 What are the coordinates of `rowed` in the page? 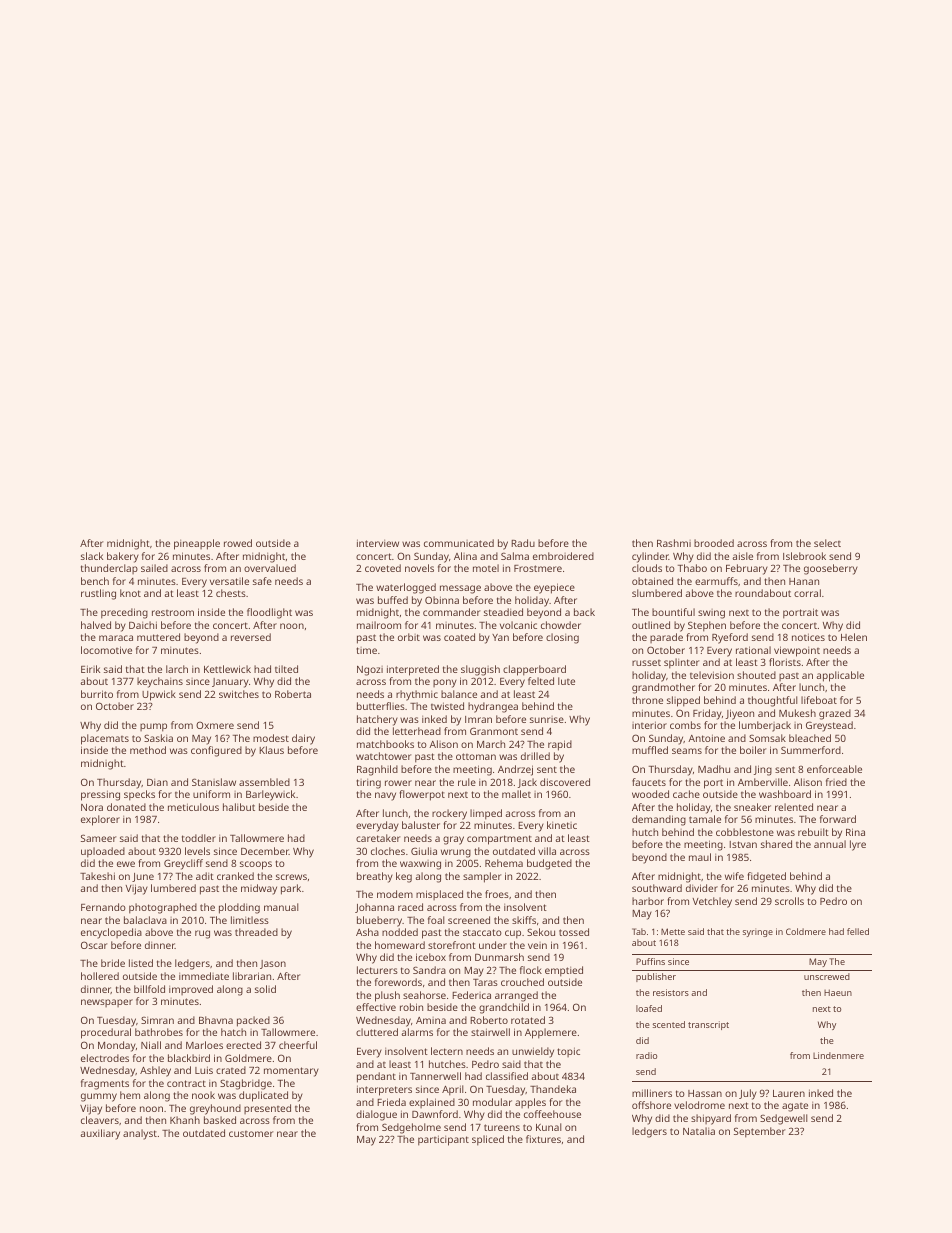 It's located at (238, 543).
